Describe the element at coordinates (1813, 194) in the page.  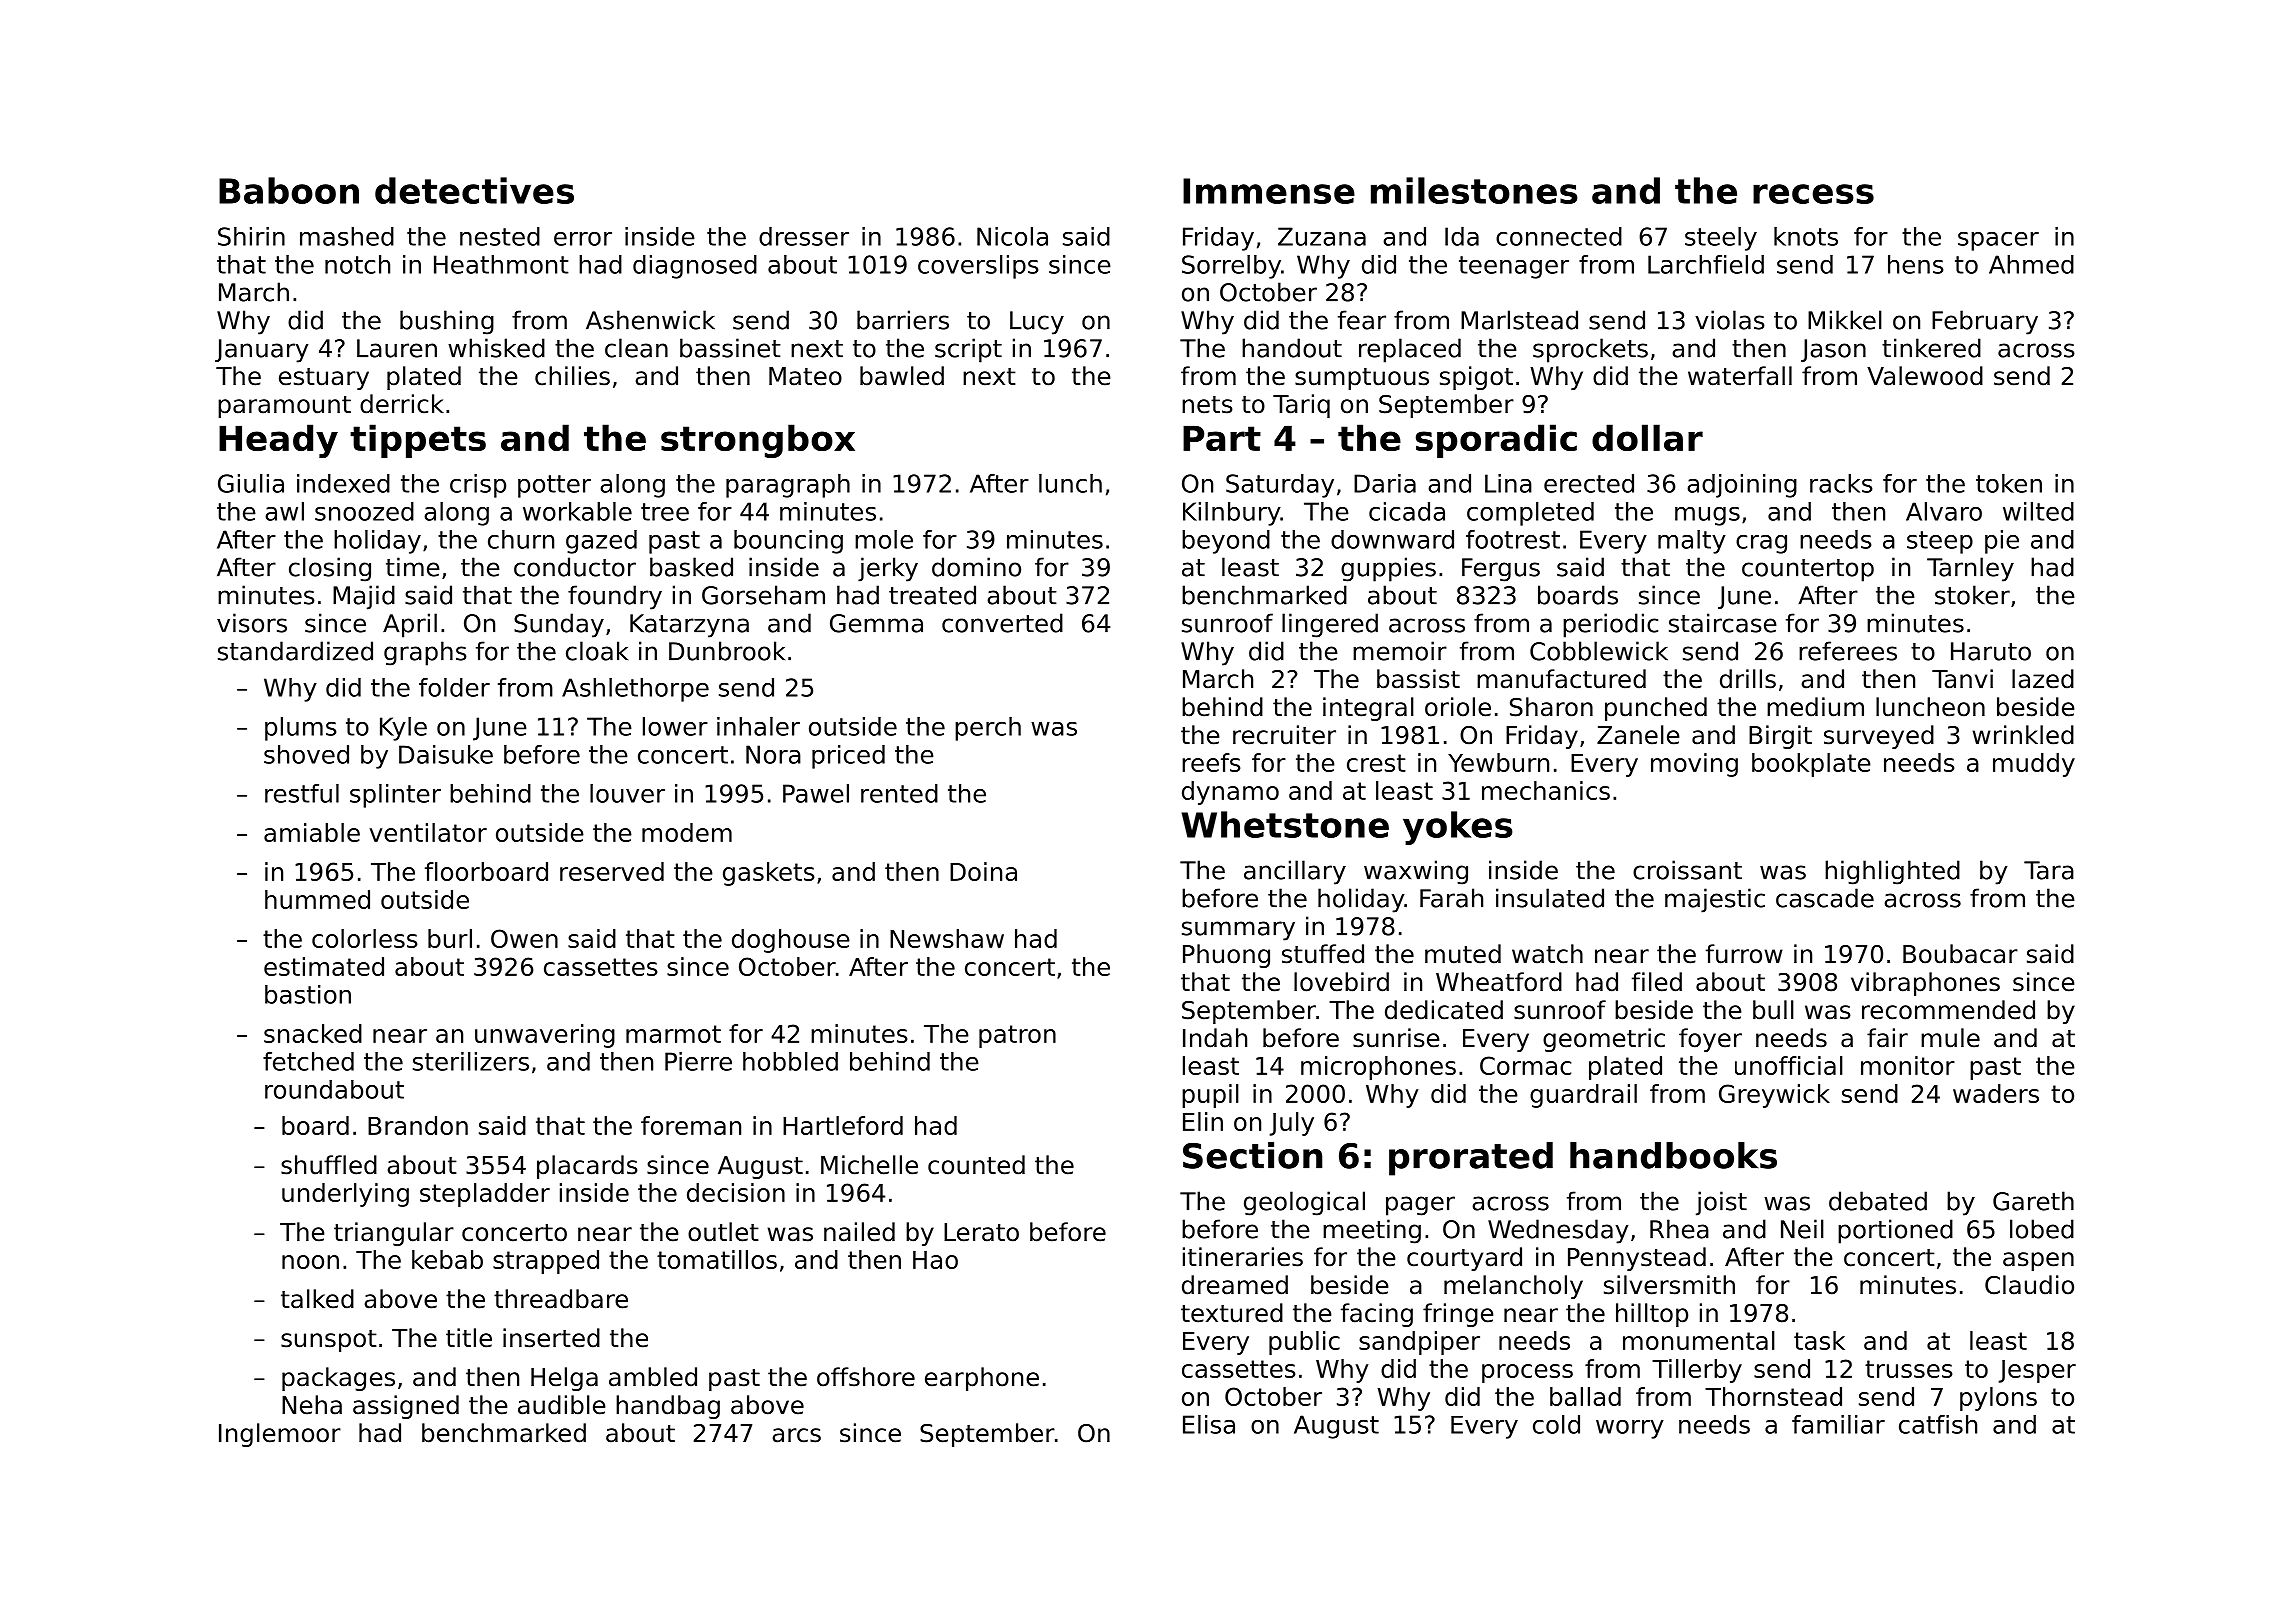
I see `recess` at that location.
